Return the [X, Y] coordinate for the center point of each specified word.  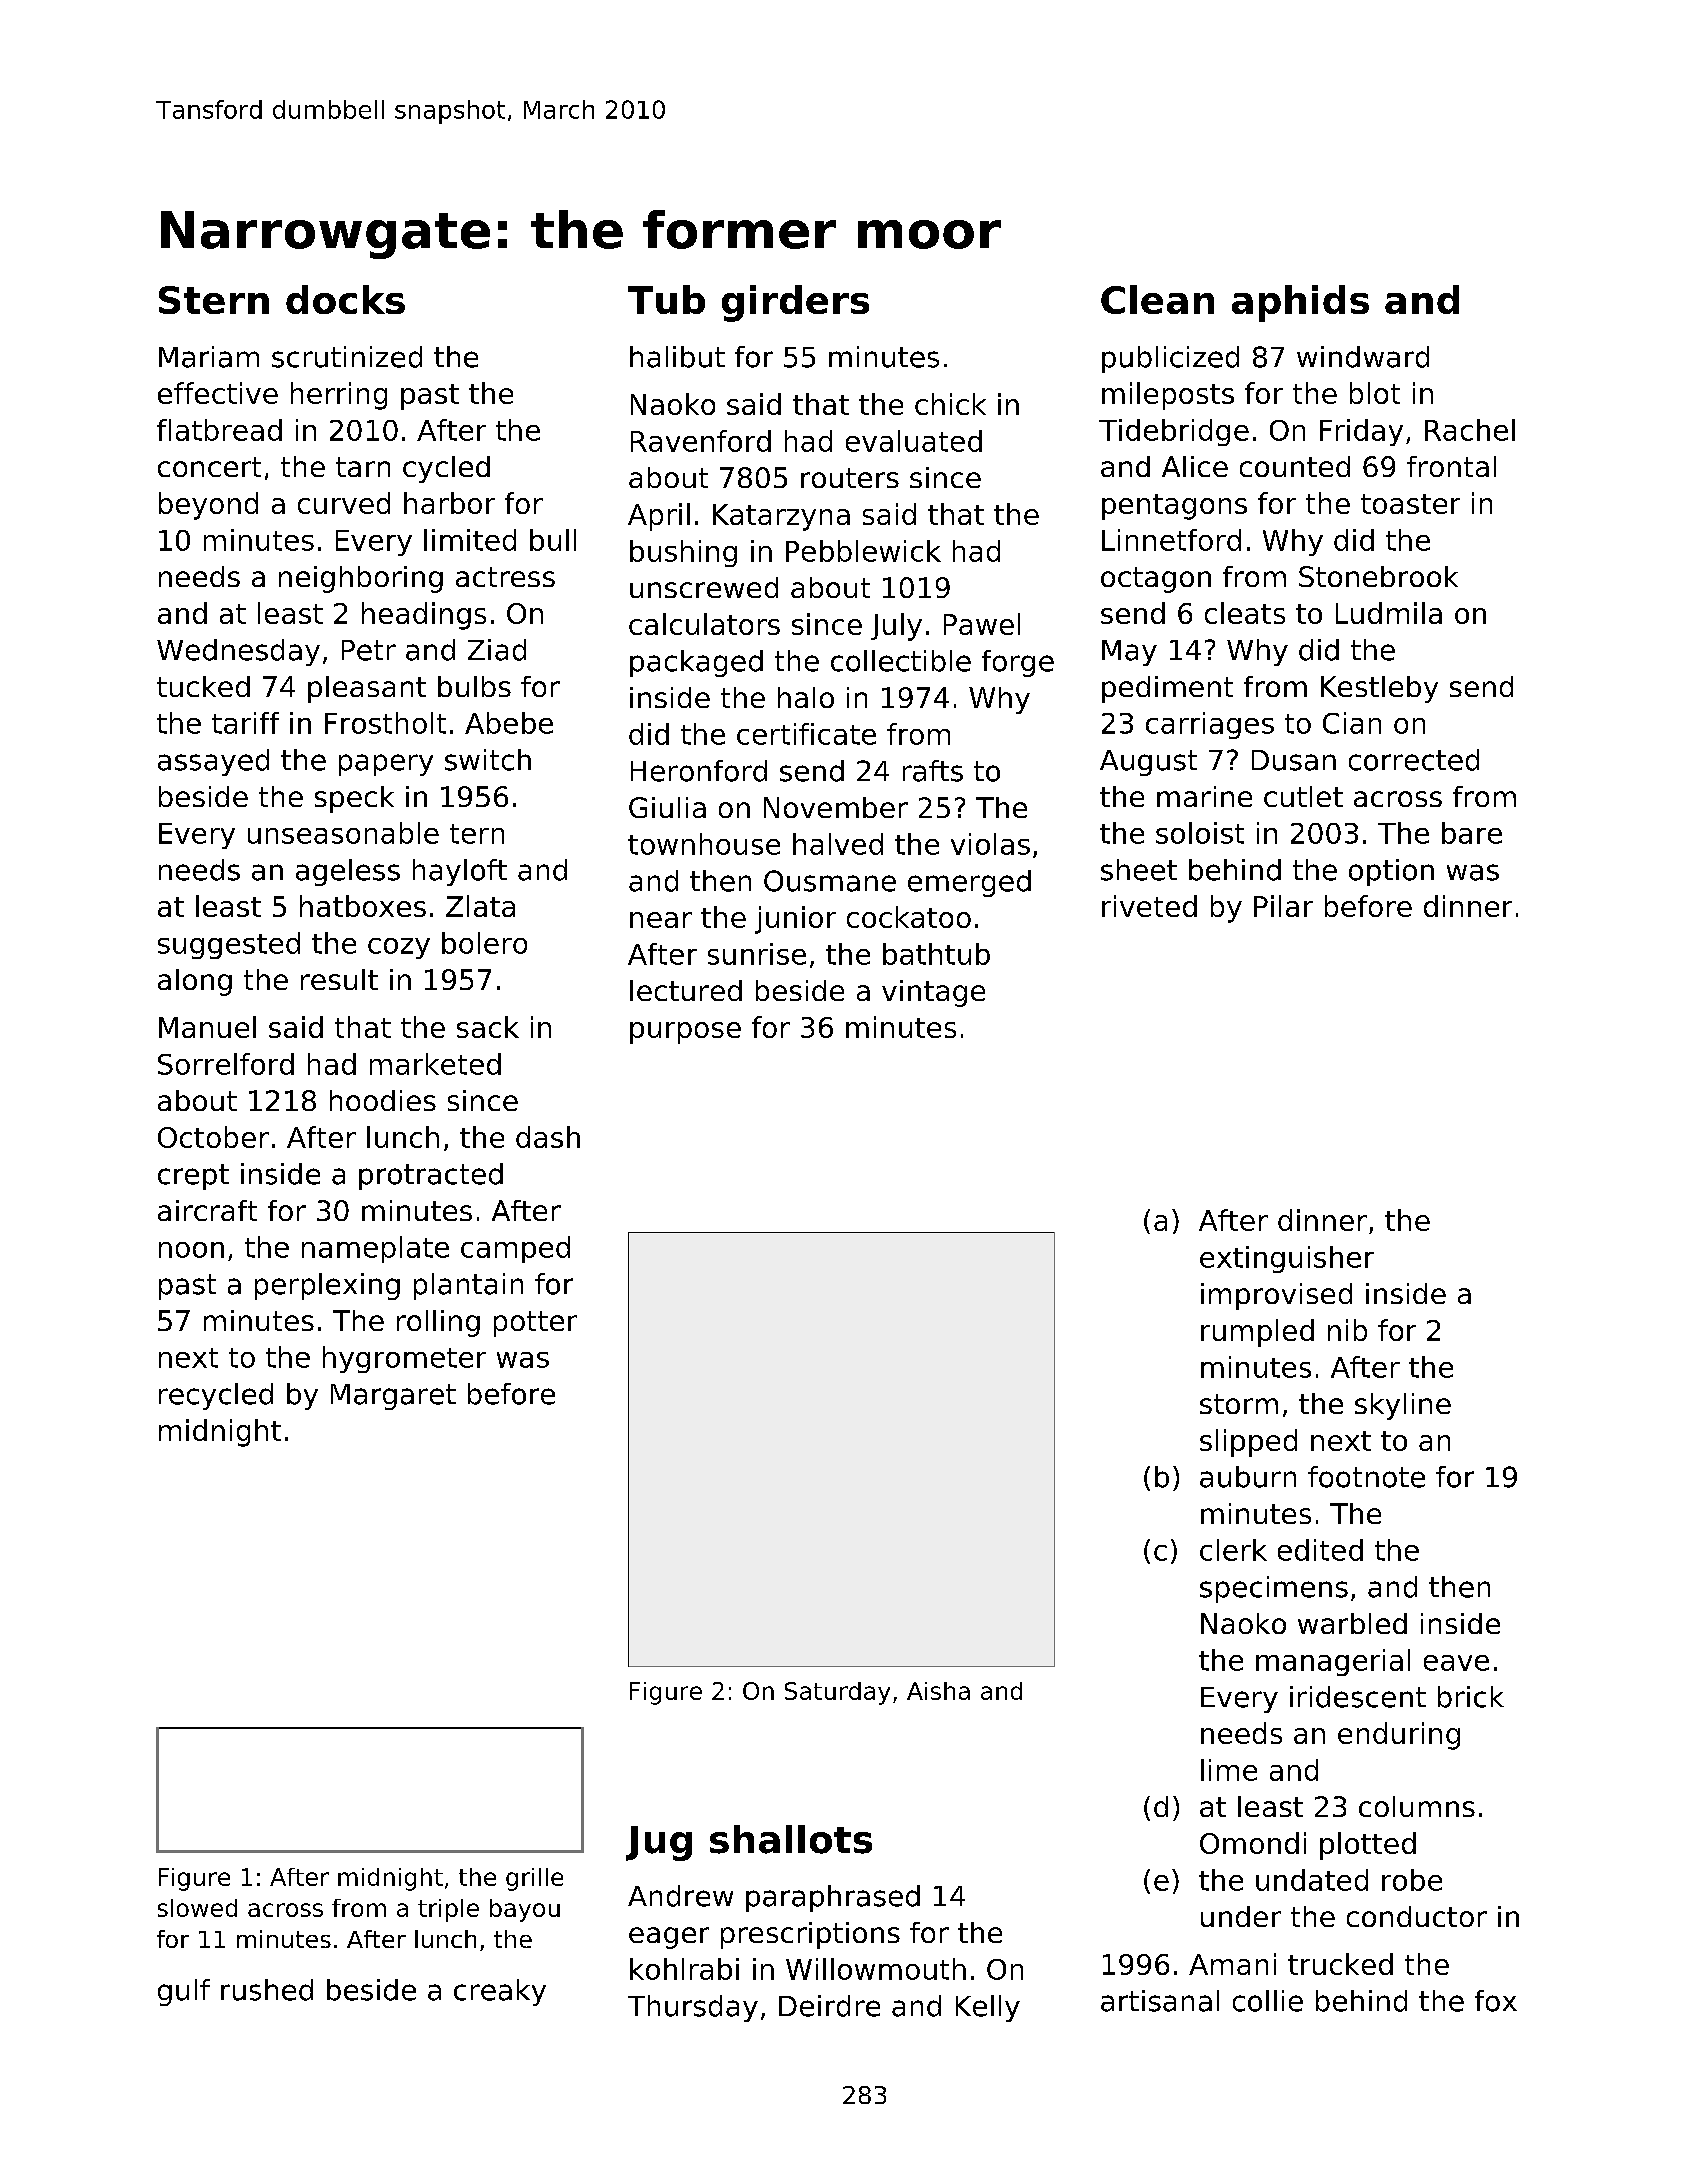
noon [191, 1250]
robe [1412, 1880]
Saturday [837, 1693]
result [339, 979]
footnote [1366, 1477]
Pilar [1283, 906]
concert [209, 467]
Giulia [667, 807]
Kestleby [1379, 689]
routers [850, 478]
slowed [197, 1908]
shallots [791, 1839]
